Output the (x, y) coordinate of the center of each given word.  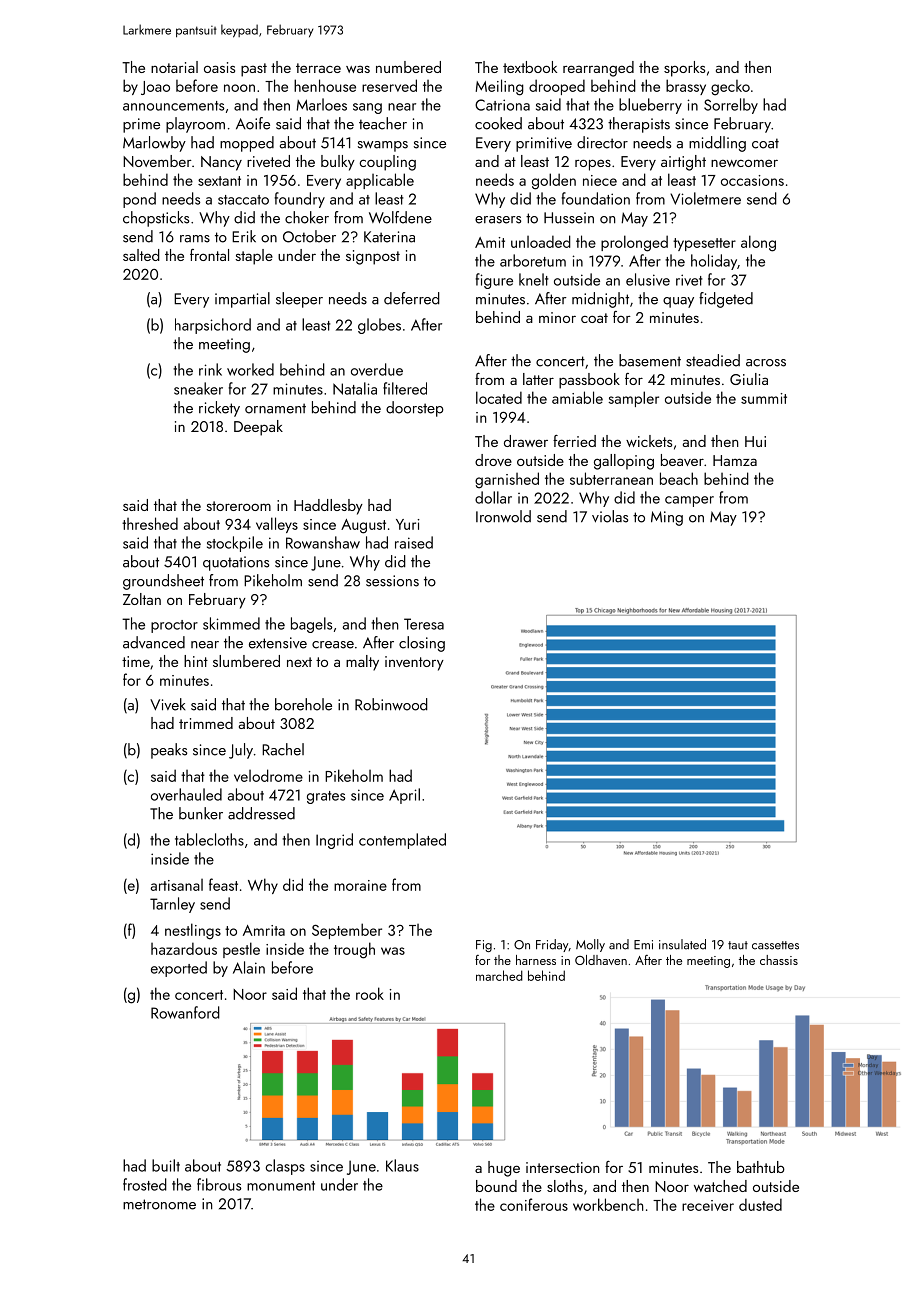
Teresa (424, 624)
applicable (380, 181)
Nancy (221, 163)
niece (600, 180)
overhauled (186, 794)
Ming (667, 518)
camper (689, 501)
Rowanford (185, 1012)
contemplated (402, 841)
